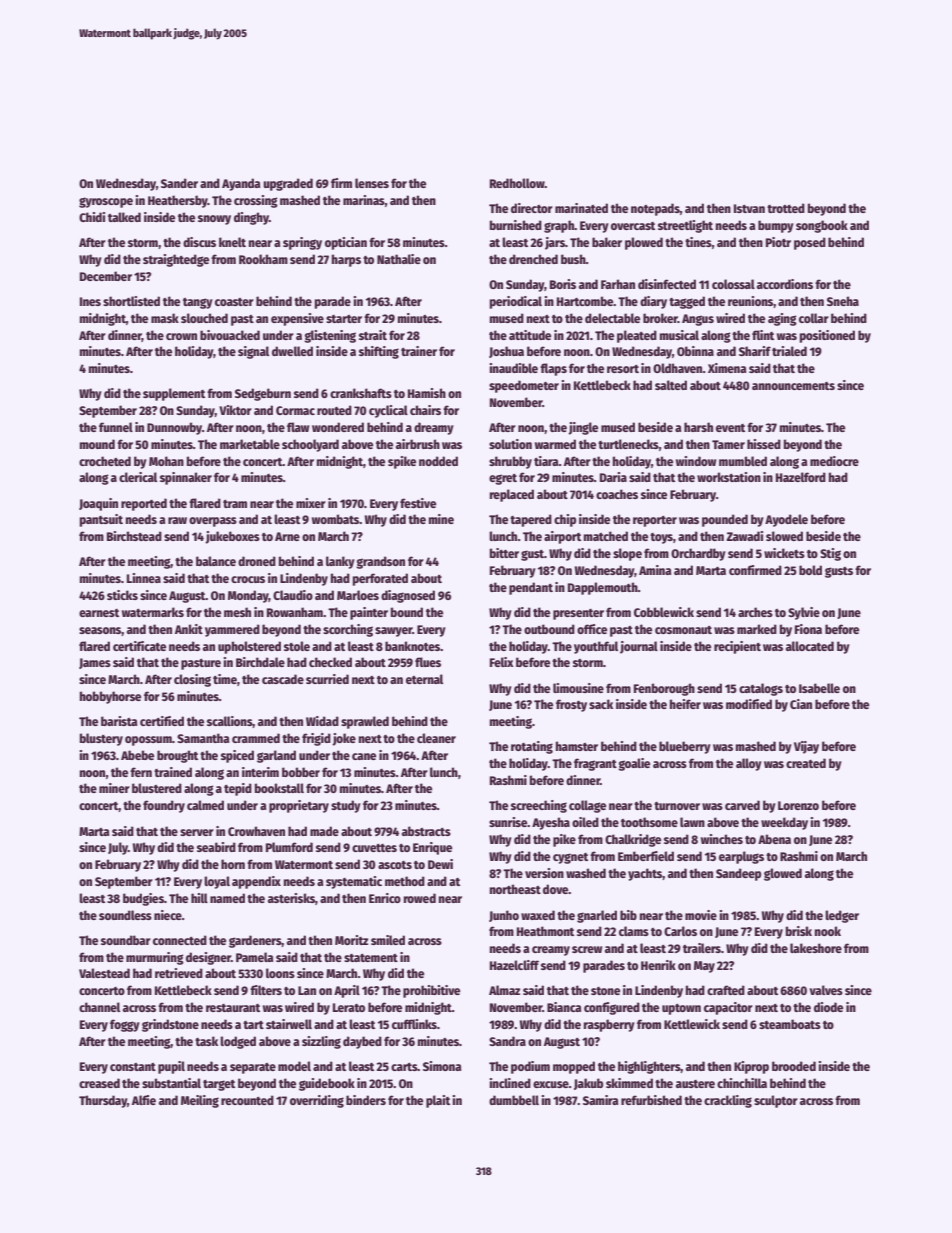 Image resolution: width=952 pixels, height=1233 pixels. I want to click on Heathersby, so click(178, 201).
